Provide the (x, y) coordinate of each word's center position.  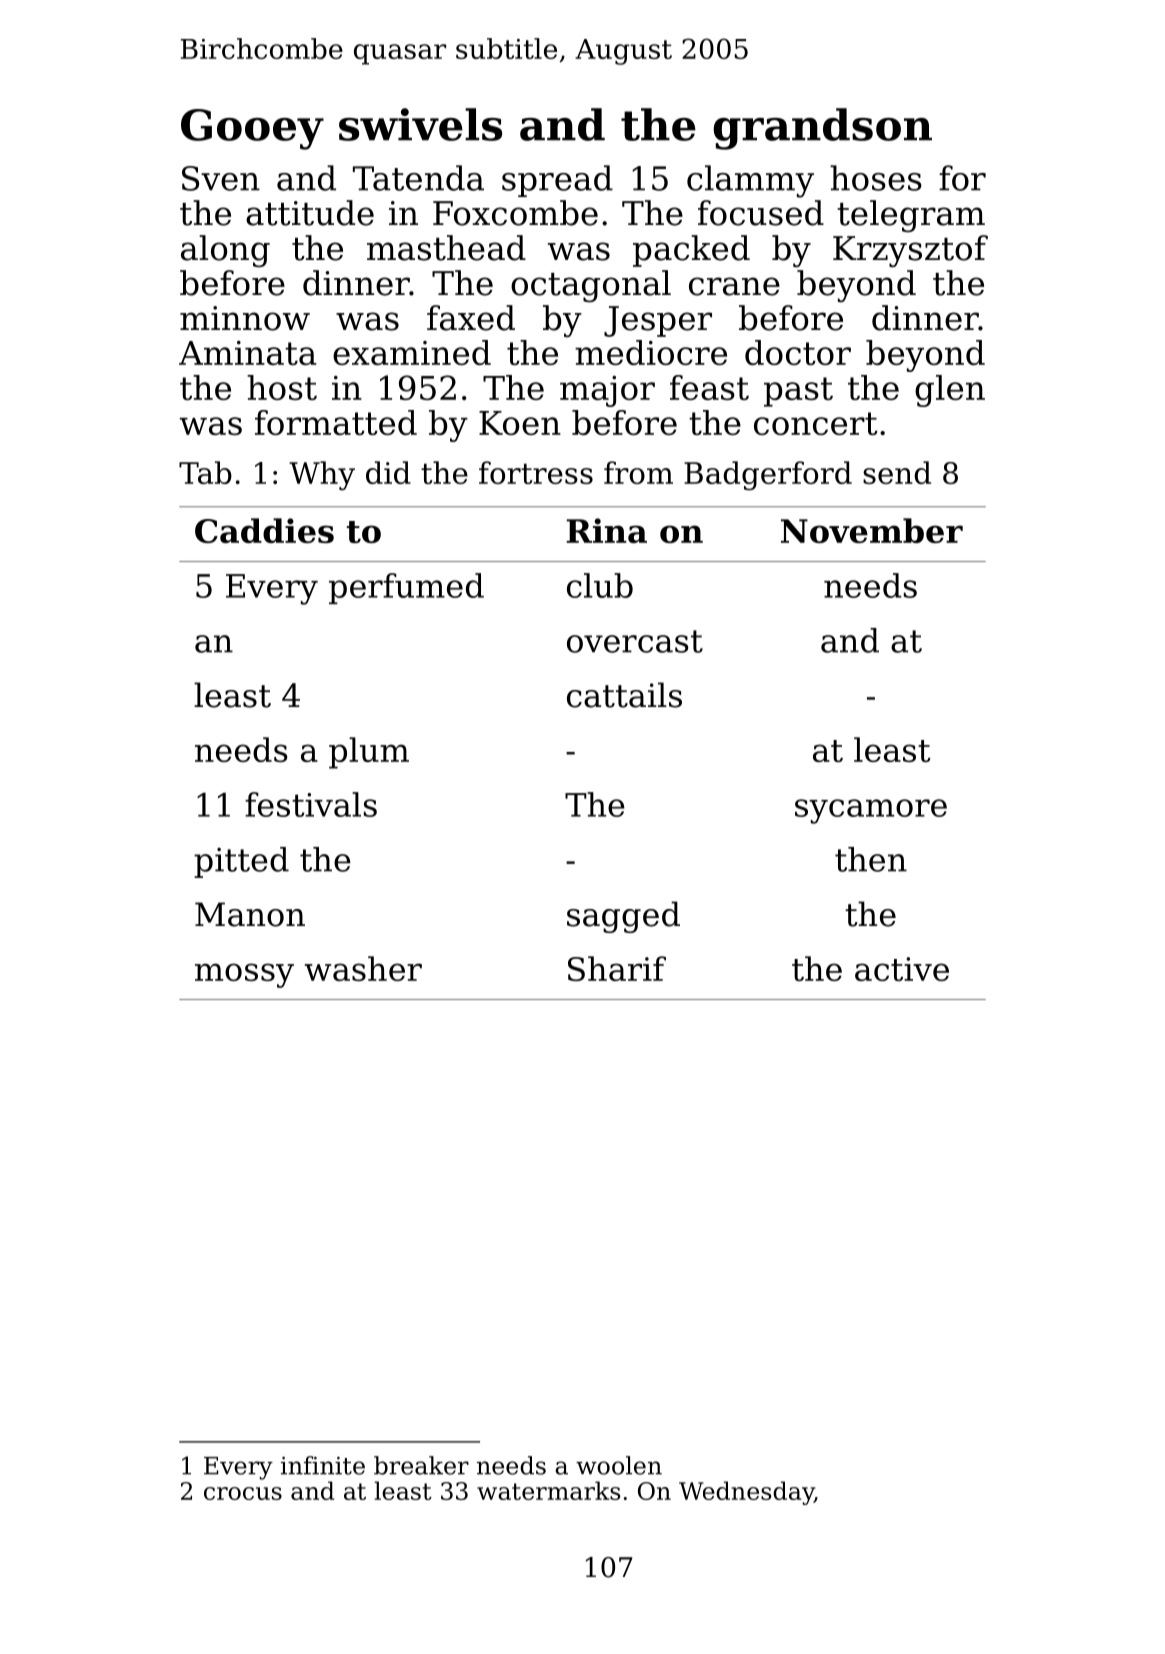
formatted (336, 422)
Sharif (617, 968)
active (902, 969)
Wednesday (746, 1493)
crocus (243, 1493)
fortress (536, 472)
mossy (244, 975)
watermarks (548, 1490)
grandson (822, 129)
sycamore (871, 811)
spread (557, 181)
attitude (310, 213)
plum (369, 753)
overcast (635, 641)
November (872, 530)
